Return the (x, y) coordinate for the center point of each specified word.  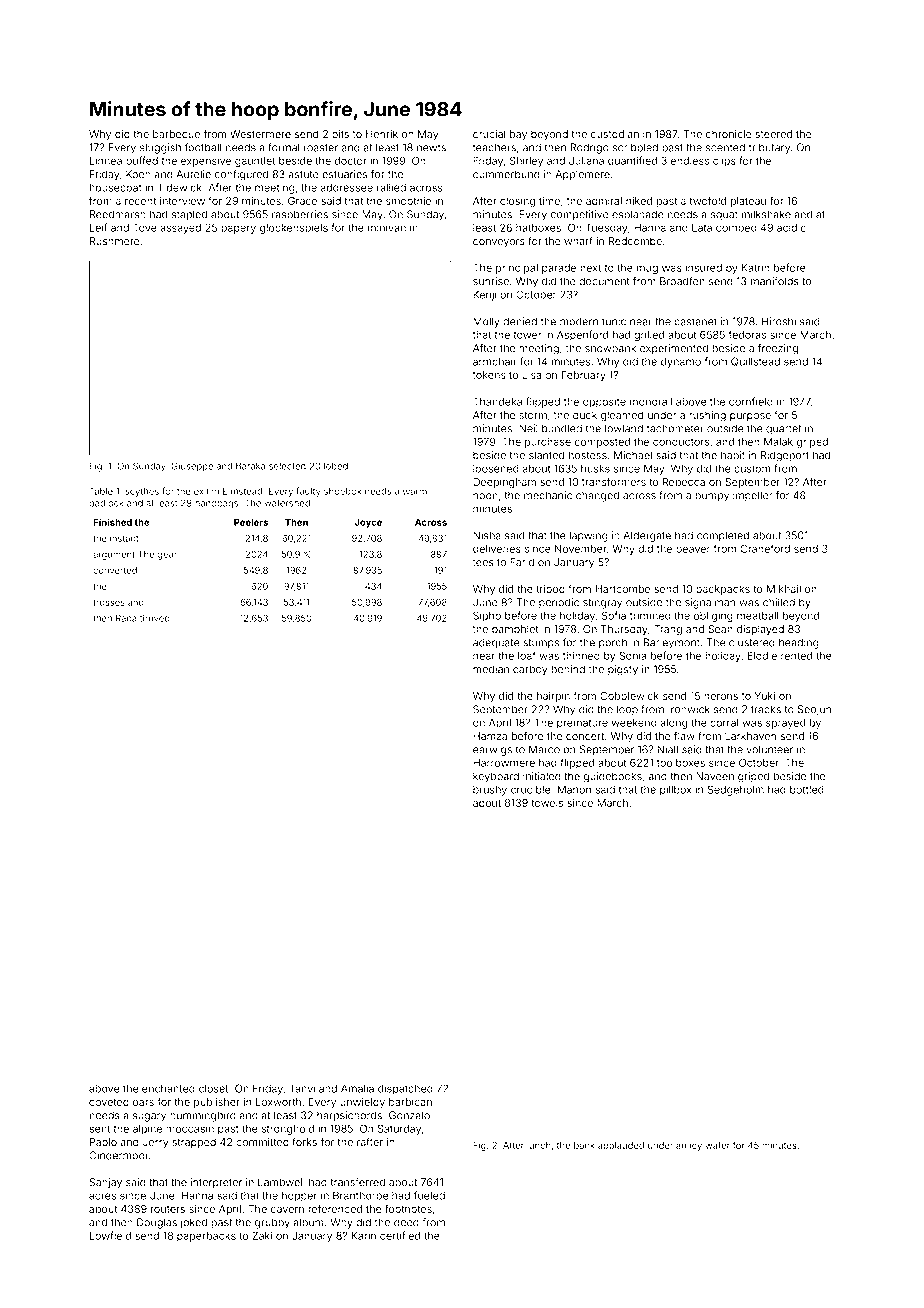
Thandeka (497, 401)
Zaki (262, 1235)
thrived (155, 618)
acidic (791, 227)
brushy (490, 790)
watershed (287, 503)
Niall (667, 749)
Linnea (106, 161)
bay (518, 135)
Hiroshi (779, 321)
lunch (539, 1145)
